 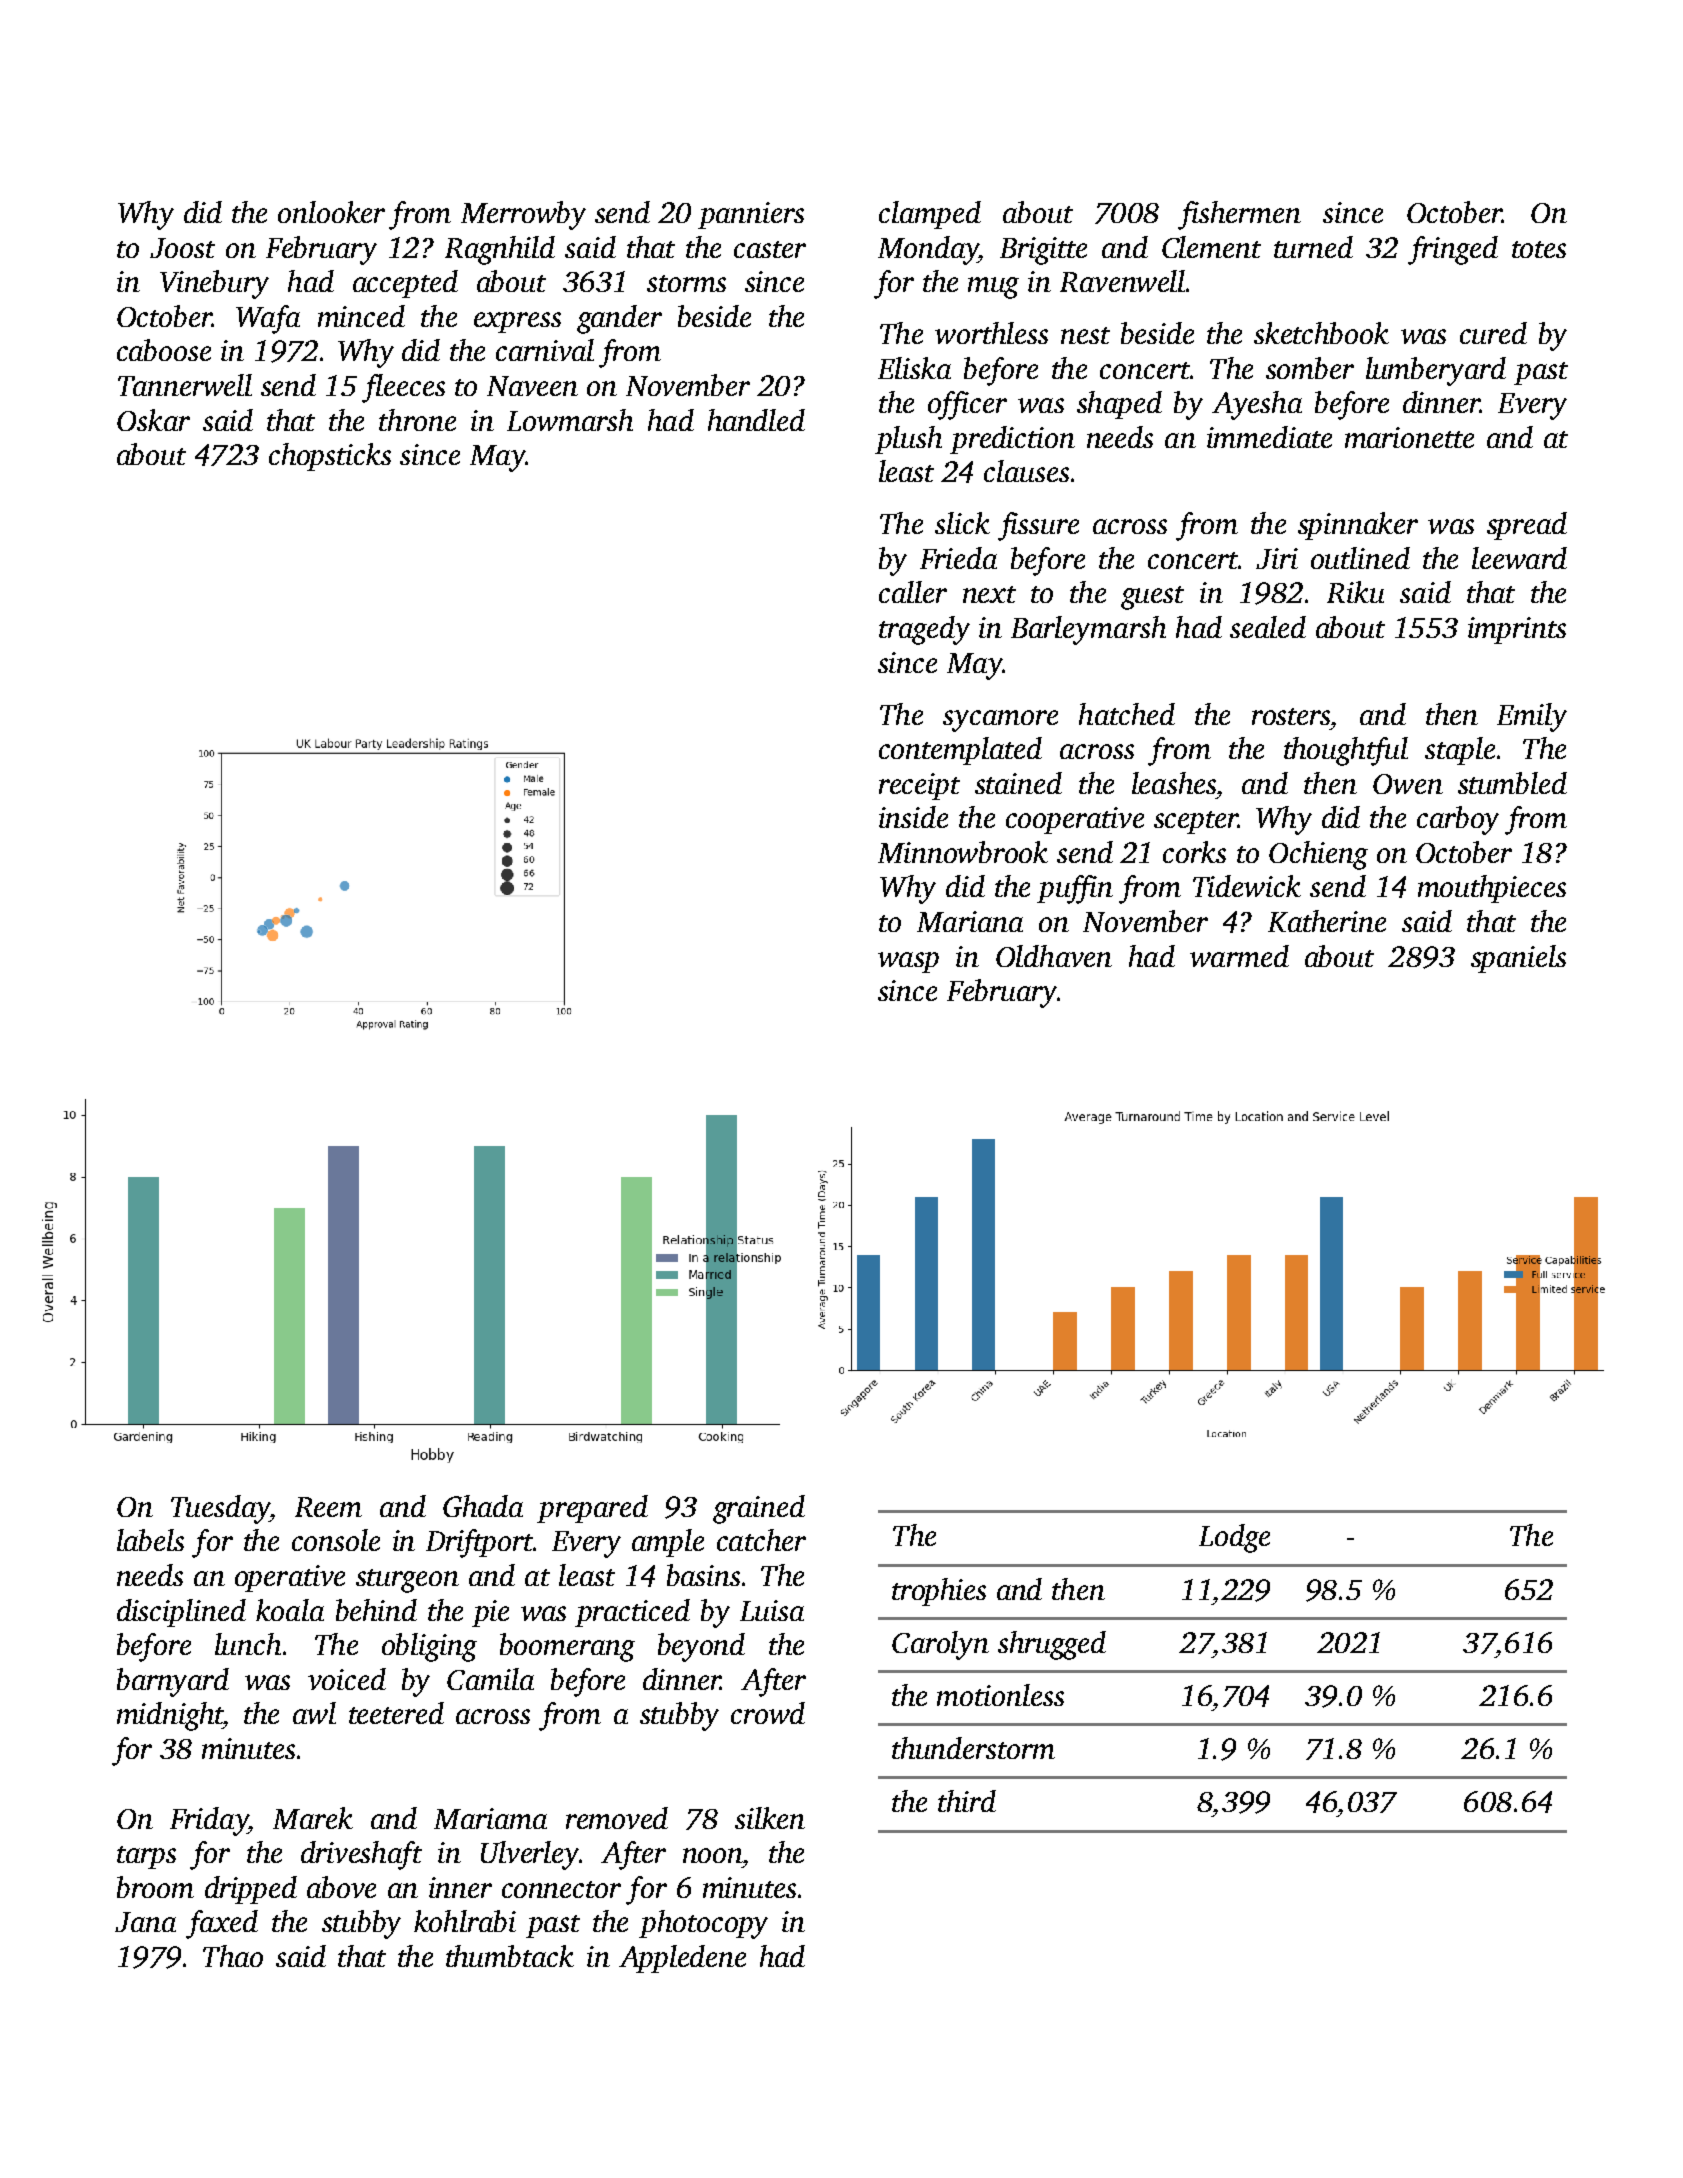 What do you see at coordinates (751, 215) in the image?
I see `panniers` at bounding box center [751, 215].
